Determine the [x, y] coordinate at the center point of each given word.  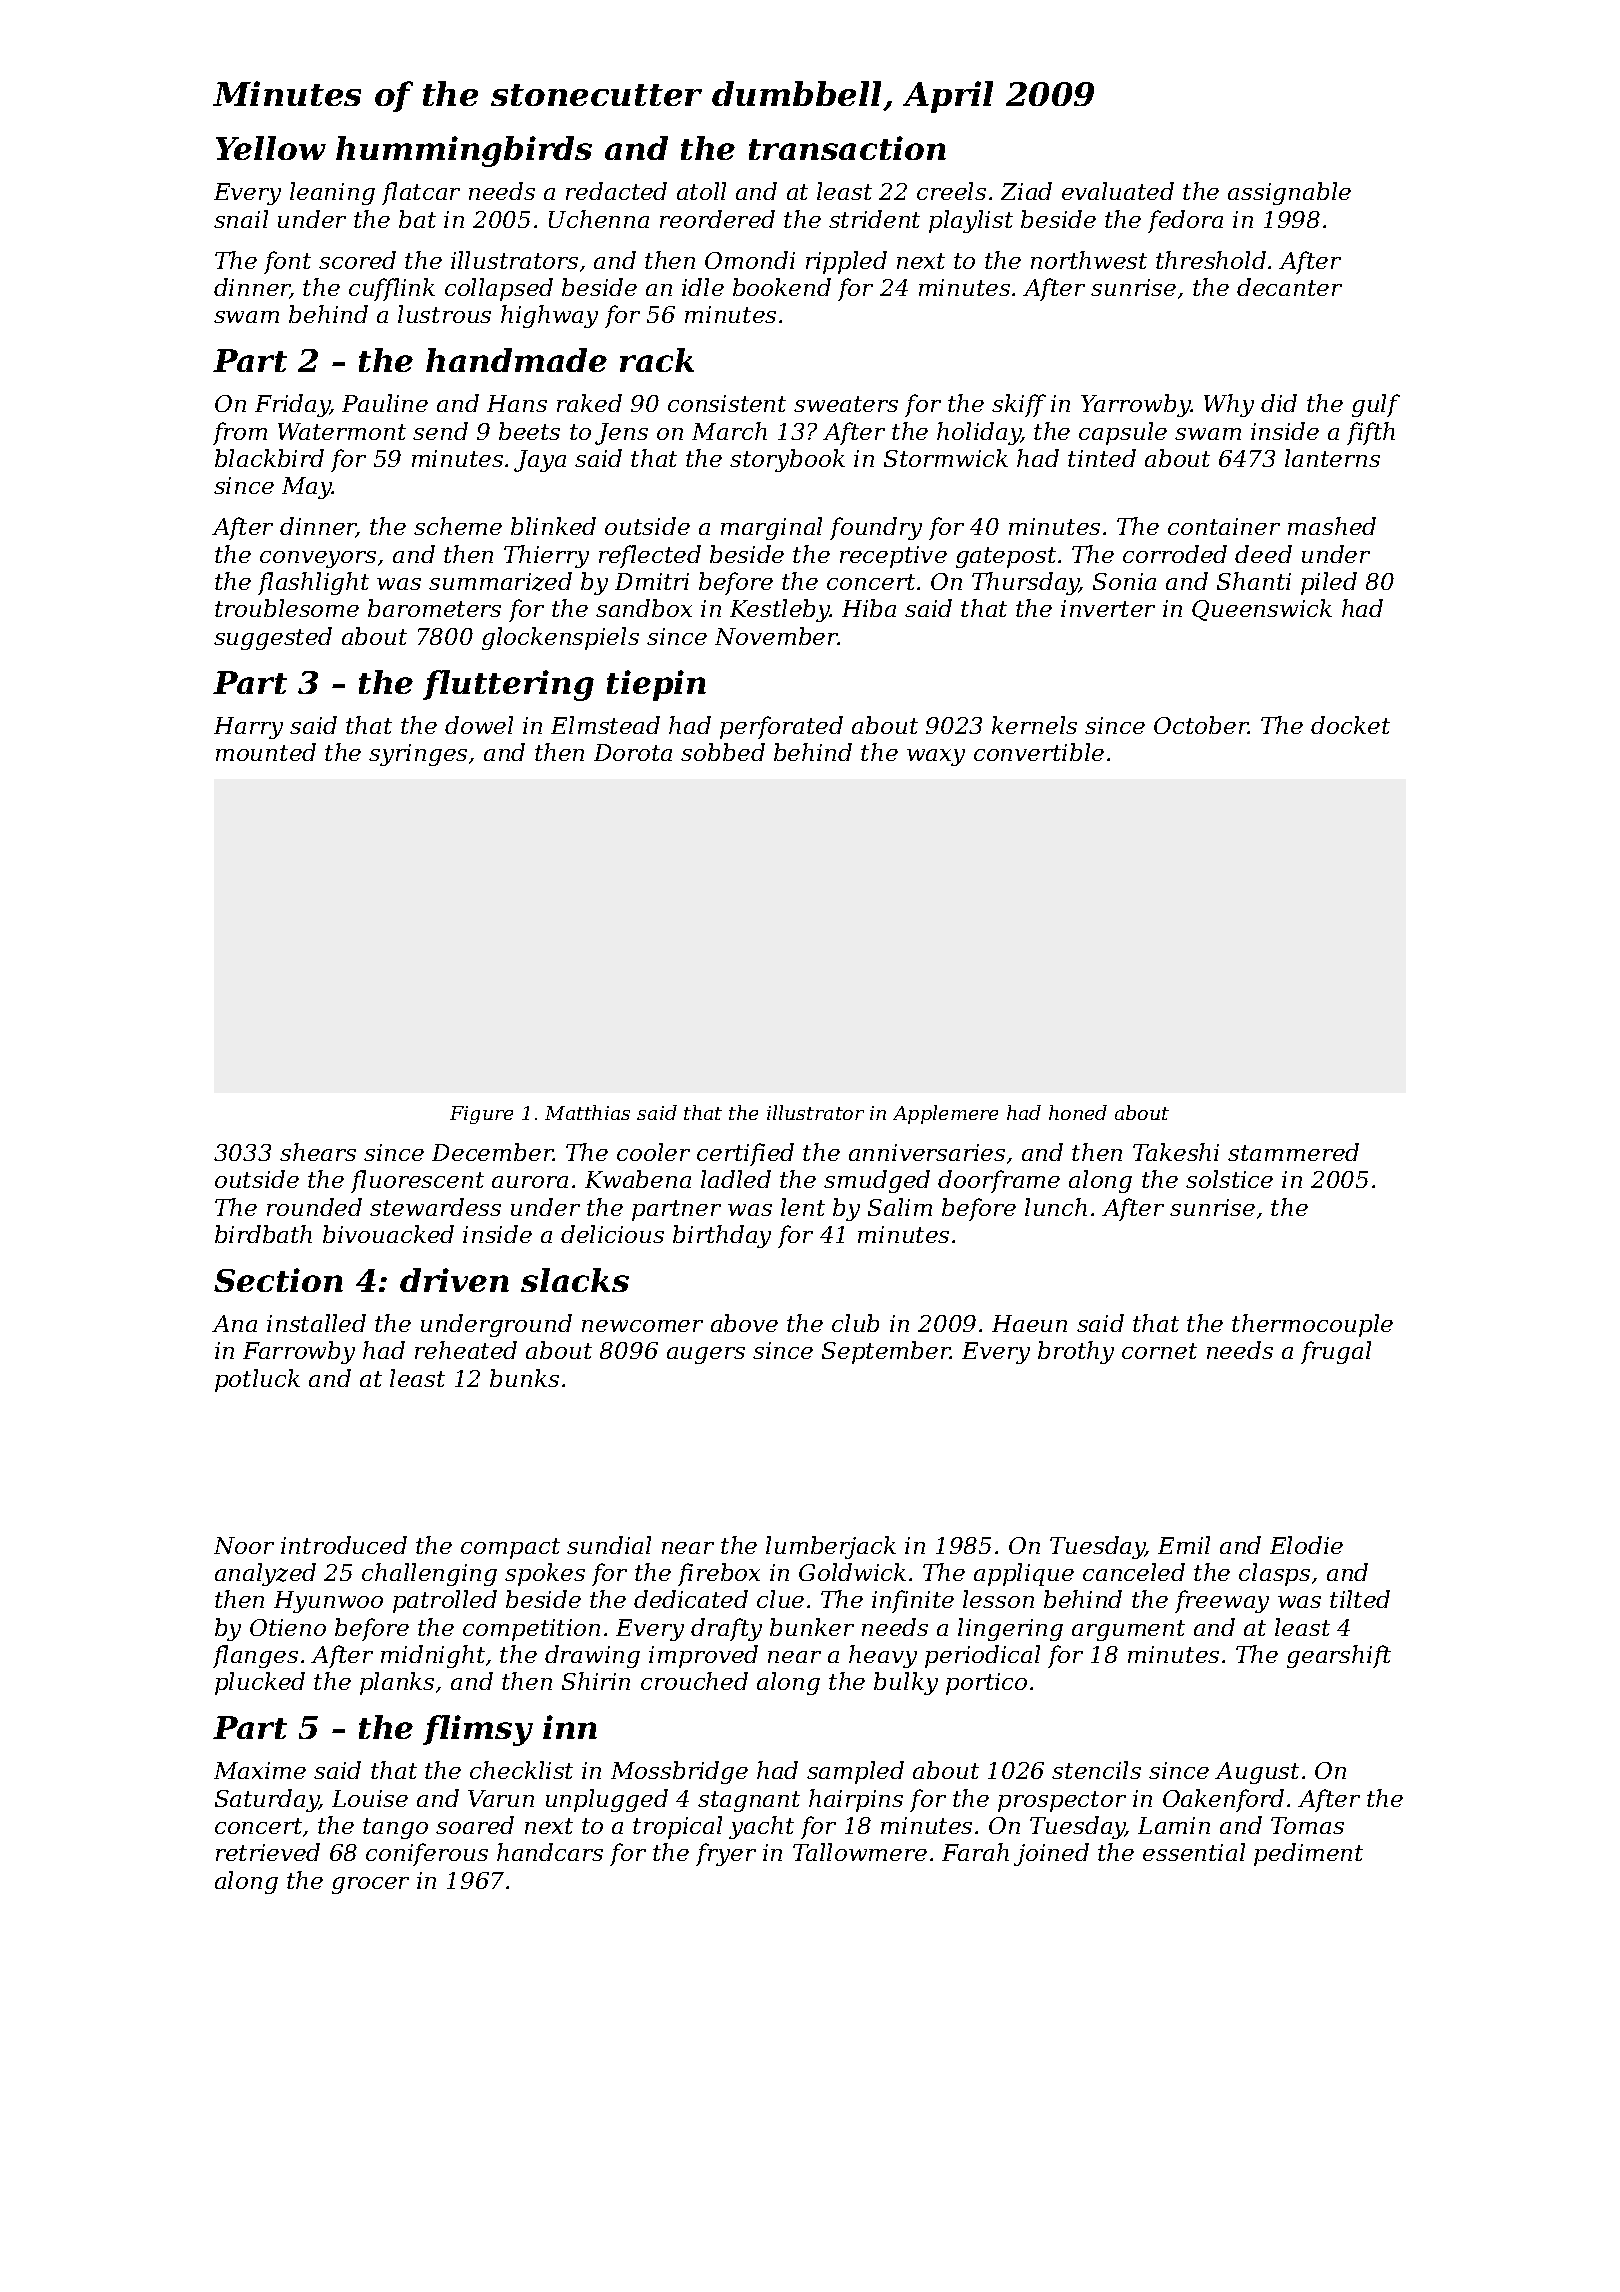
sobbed [723, 752]
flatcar [421, 193]
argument [1128, 1630]
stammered [1293, 1152]
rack [657, 360]
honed [1078, 1112]
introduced [344, 1545]
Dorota [633, 752]
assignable [1289, 193]
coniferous [427, 1854]
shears [318, 1152]
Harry [248, 728]
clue [780, 1599]
